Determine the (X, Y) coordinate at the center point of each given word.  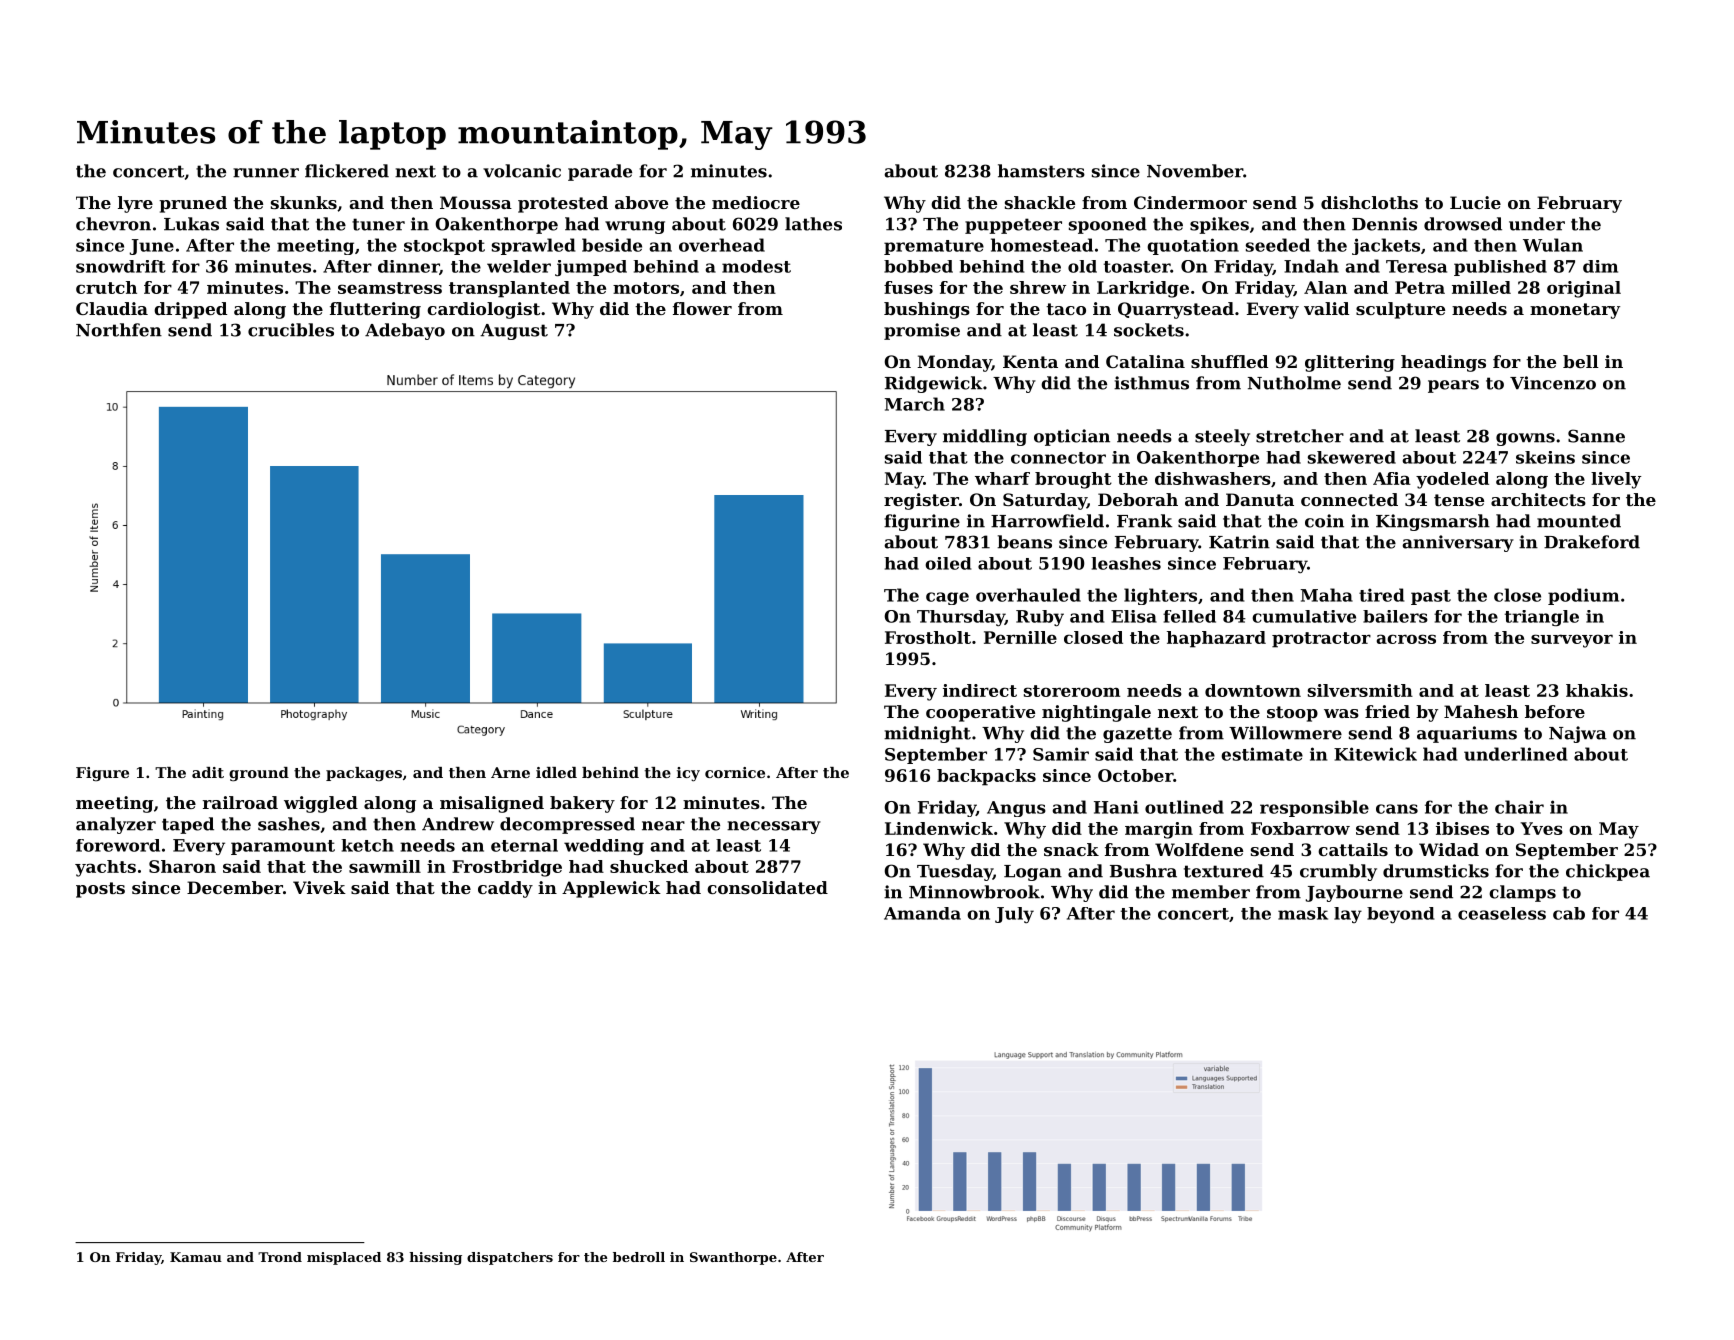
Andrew (458, 824)
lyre (135, 204)
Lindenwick (939, 828)
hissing (435, 1258)
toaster (1137, 267)
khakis (1597, 690)
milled (1481, 287)
